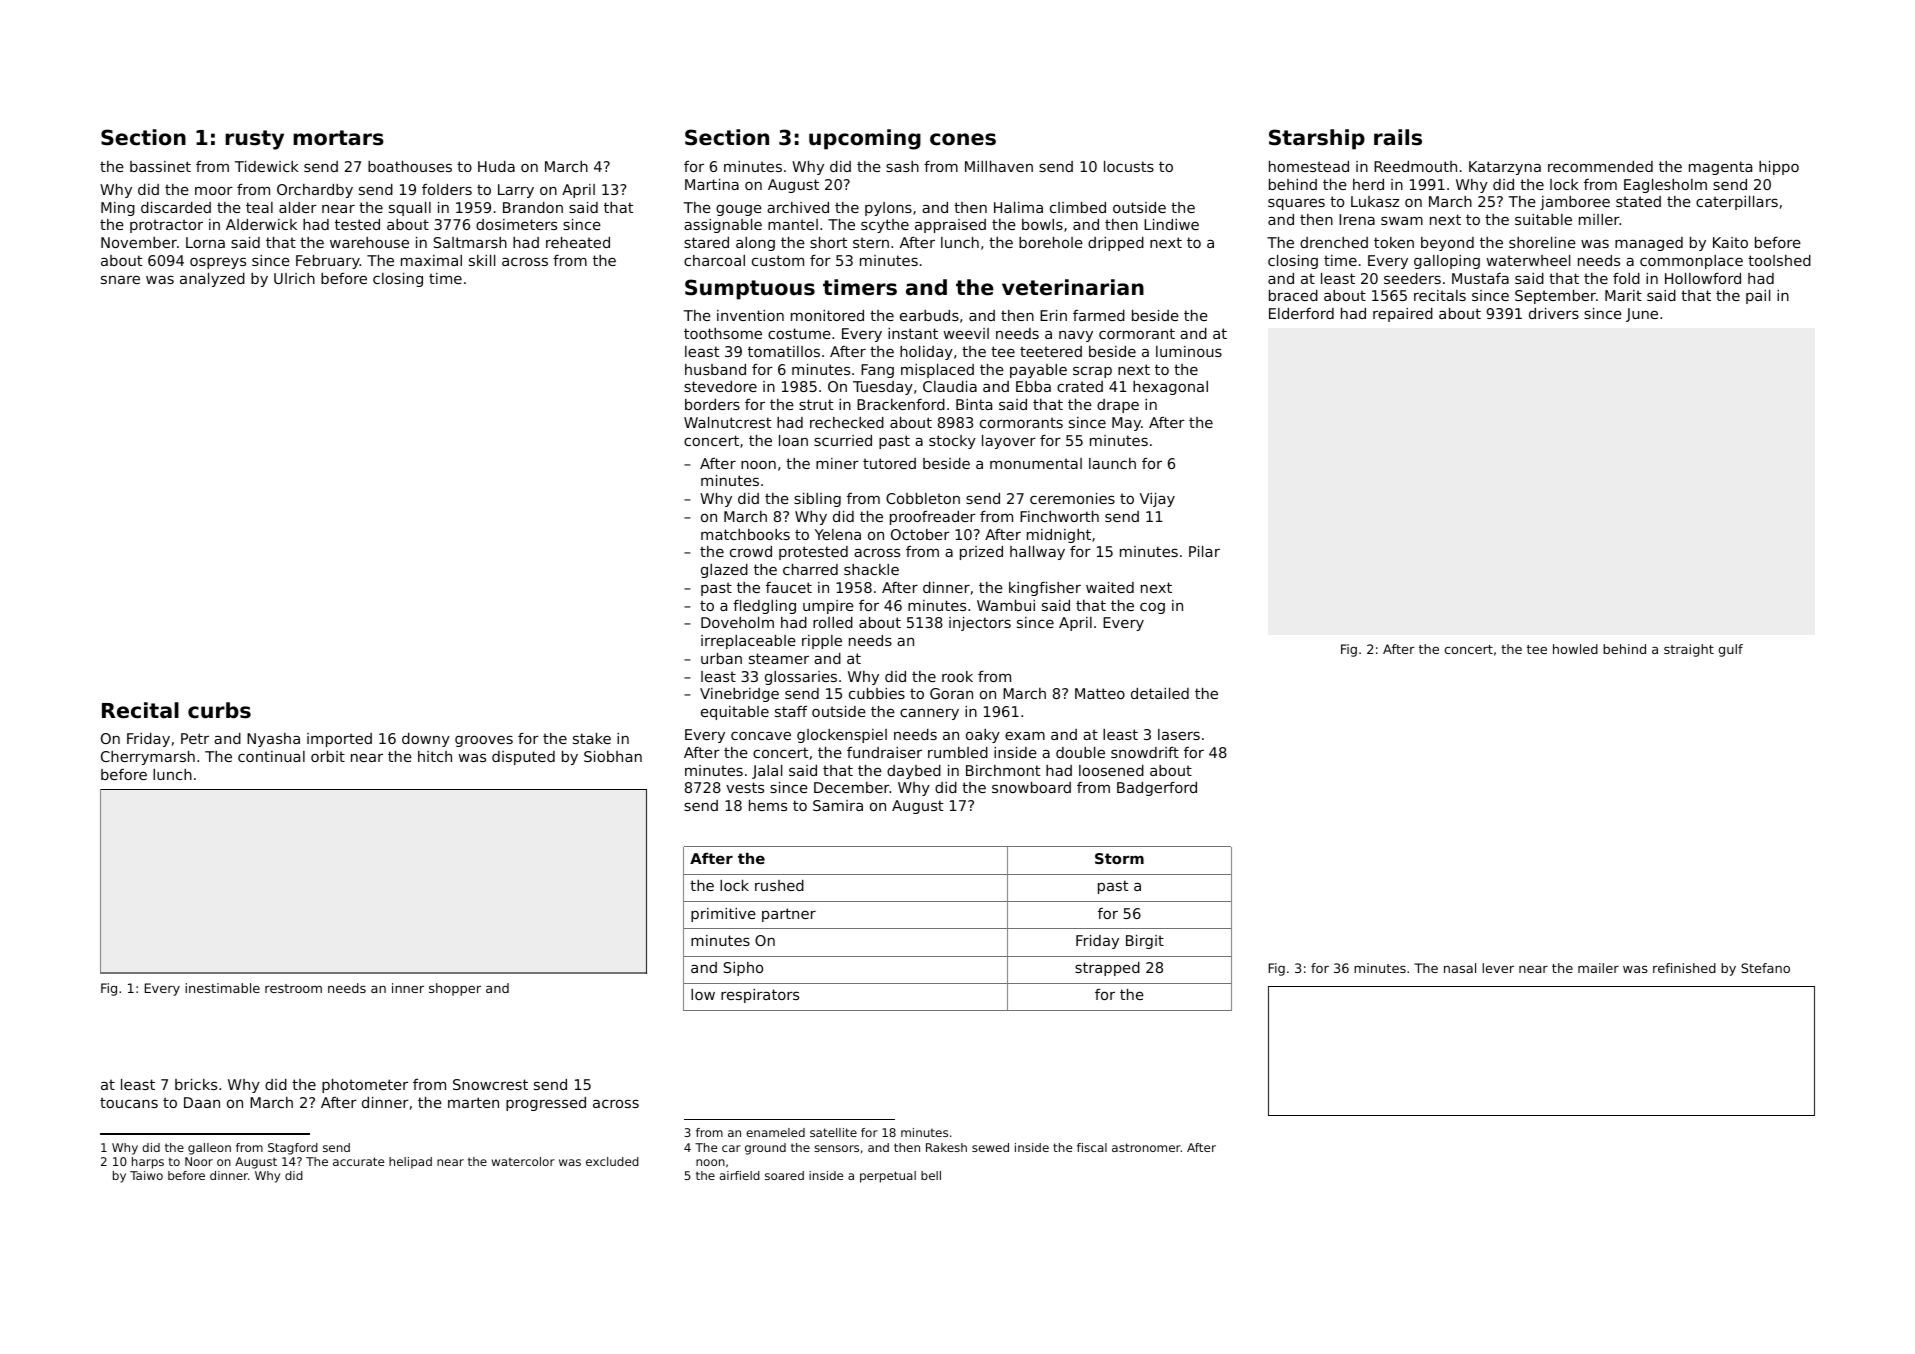 The height and width of the screenshot is (1354, 1915). I want to click on warehouse, so click(369, 242).
